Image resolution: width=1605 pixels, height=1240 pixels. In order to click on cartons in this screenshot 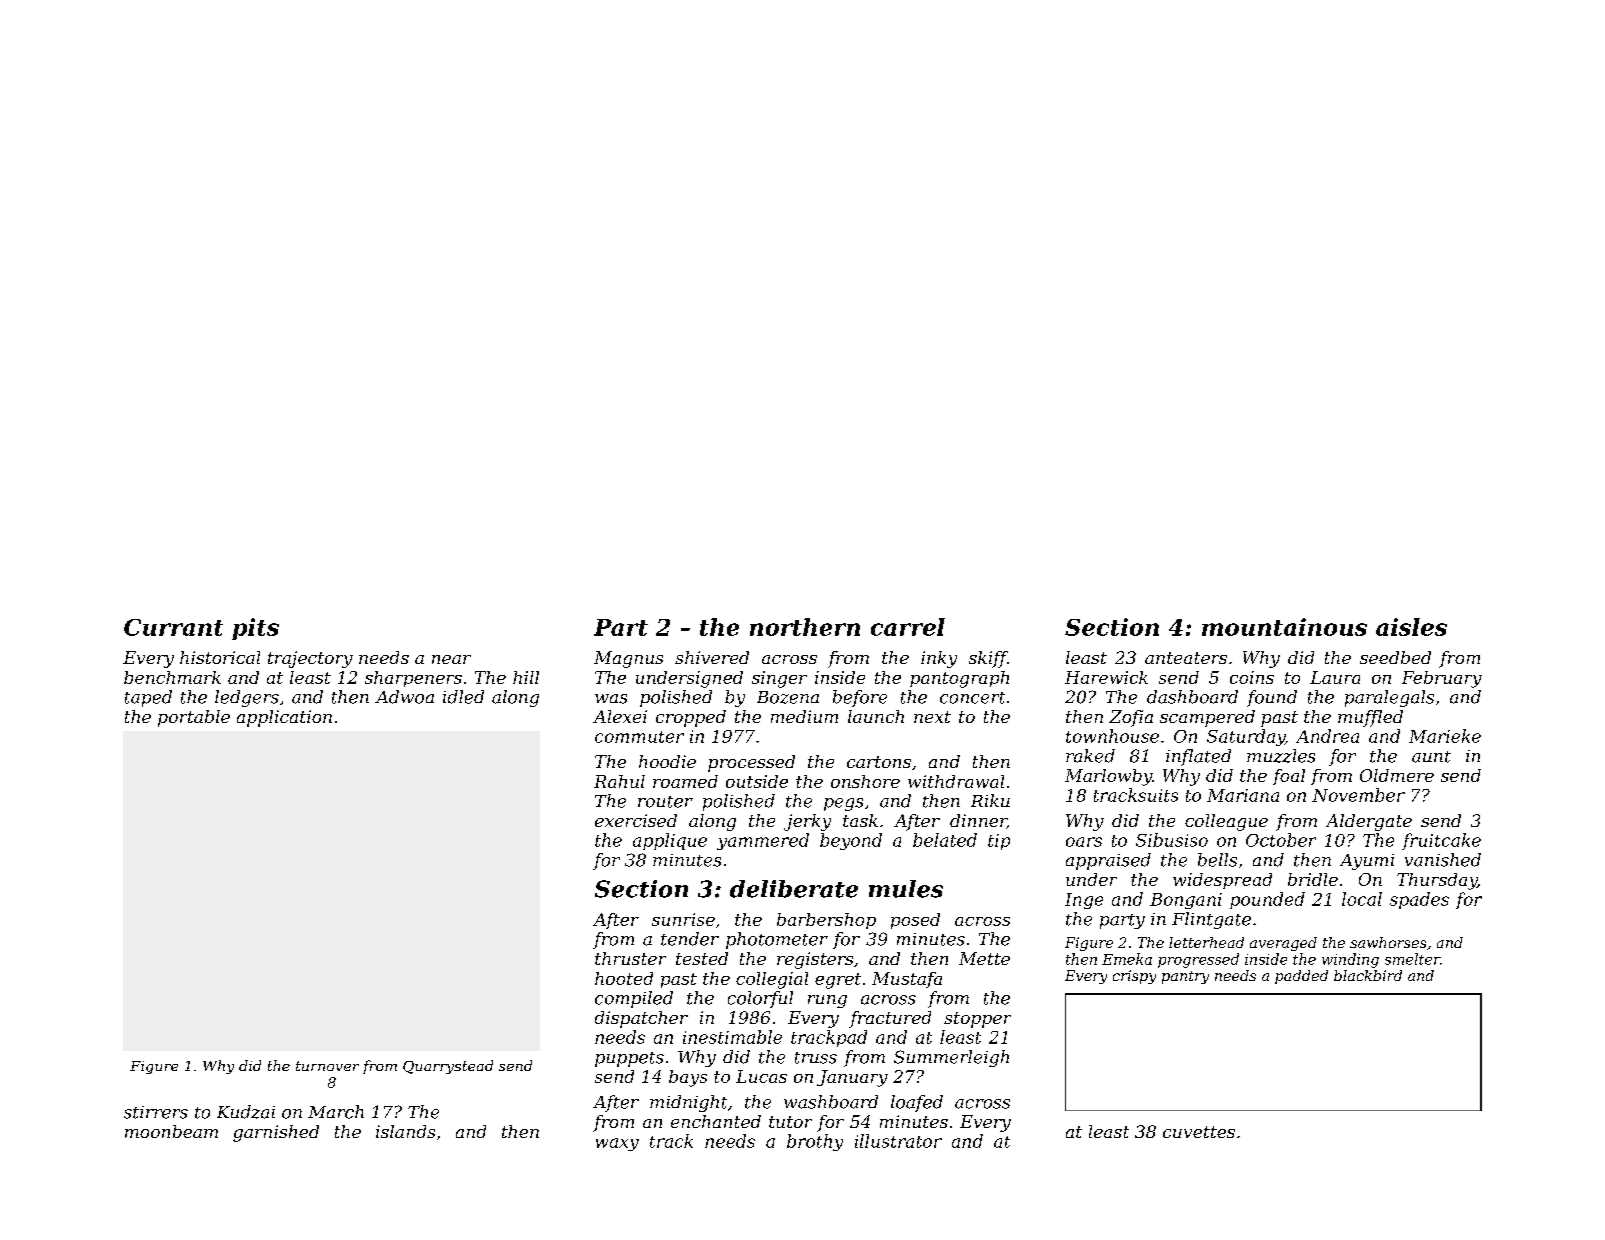, I will do `click(879, 762)`.
